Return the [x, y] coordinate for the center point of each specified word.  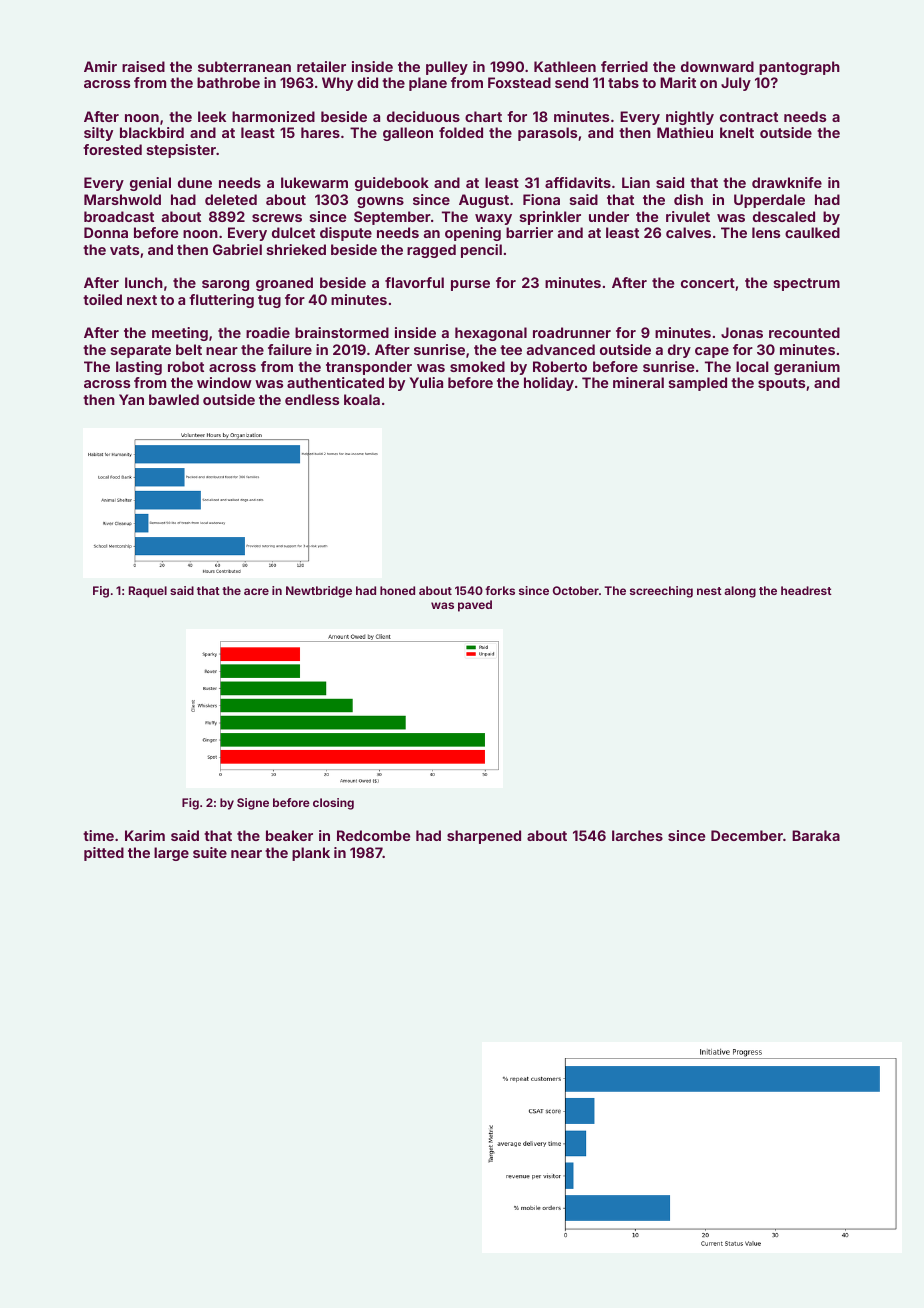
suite [210, 852]
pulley [447, 68]
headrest [806, 590]
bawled [174, 399]
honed [397, 590]
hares [320, 132]
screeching [661, 592]
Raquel [148, 592]
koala [362, 399]
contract [749, 117]
